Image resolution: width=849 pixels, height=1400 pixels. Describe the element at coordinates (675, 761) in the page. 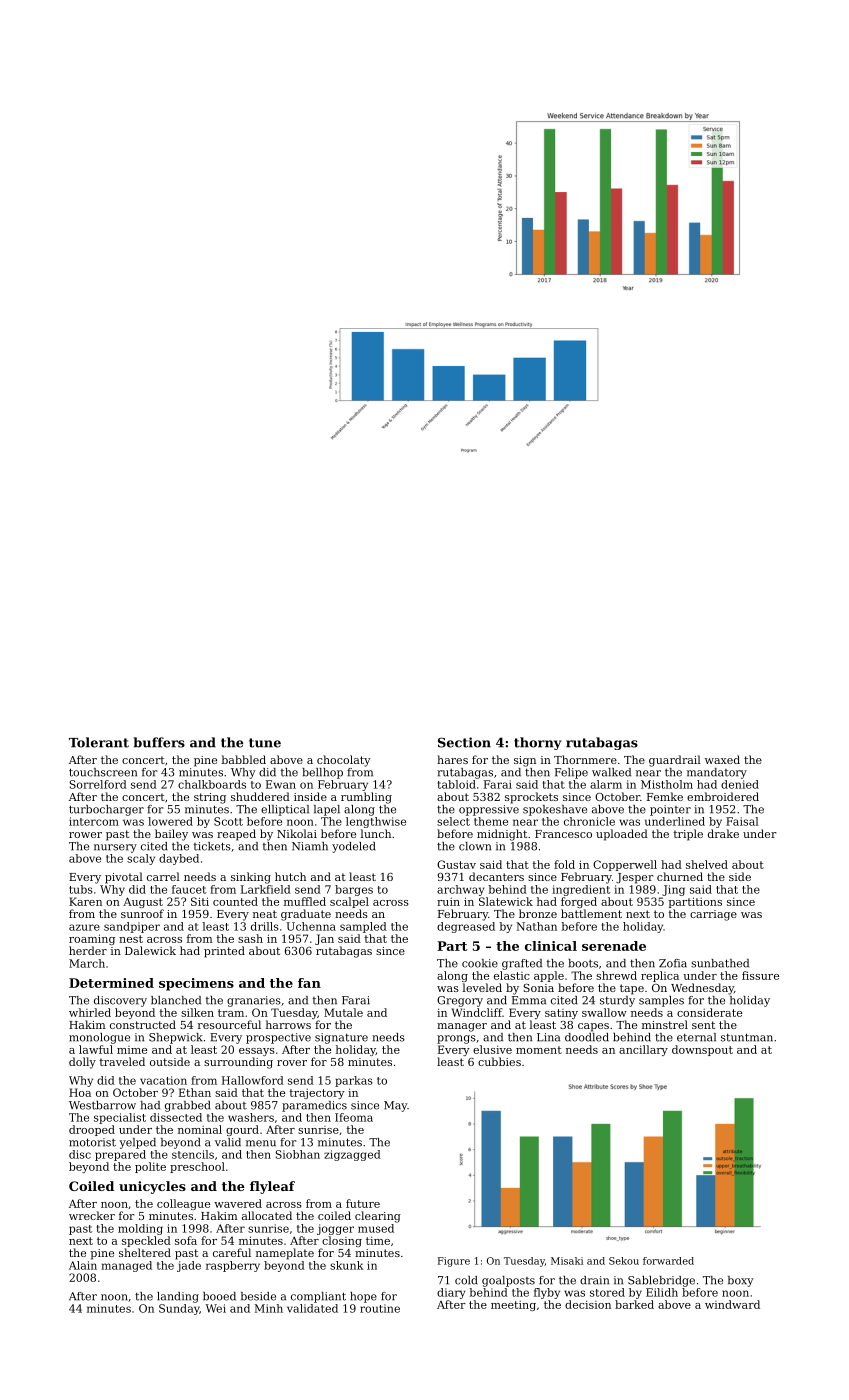

I see `guardrail` at that location.
